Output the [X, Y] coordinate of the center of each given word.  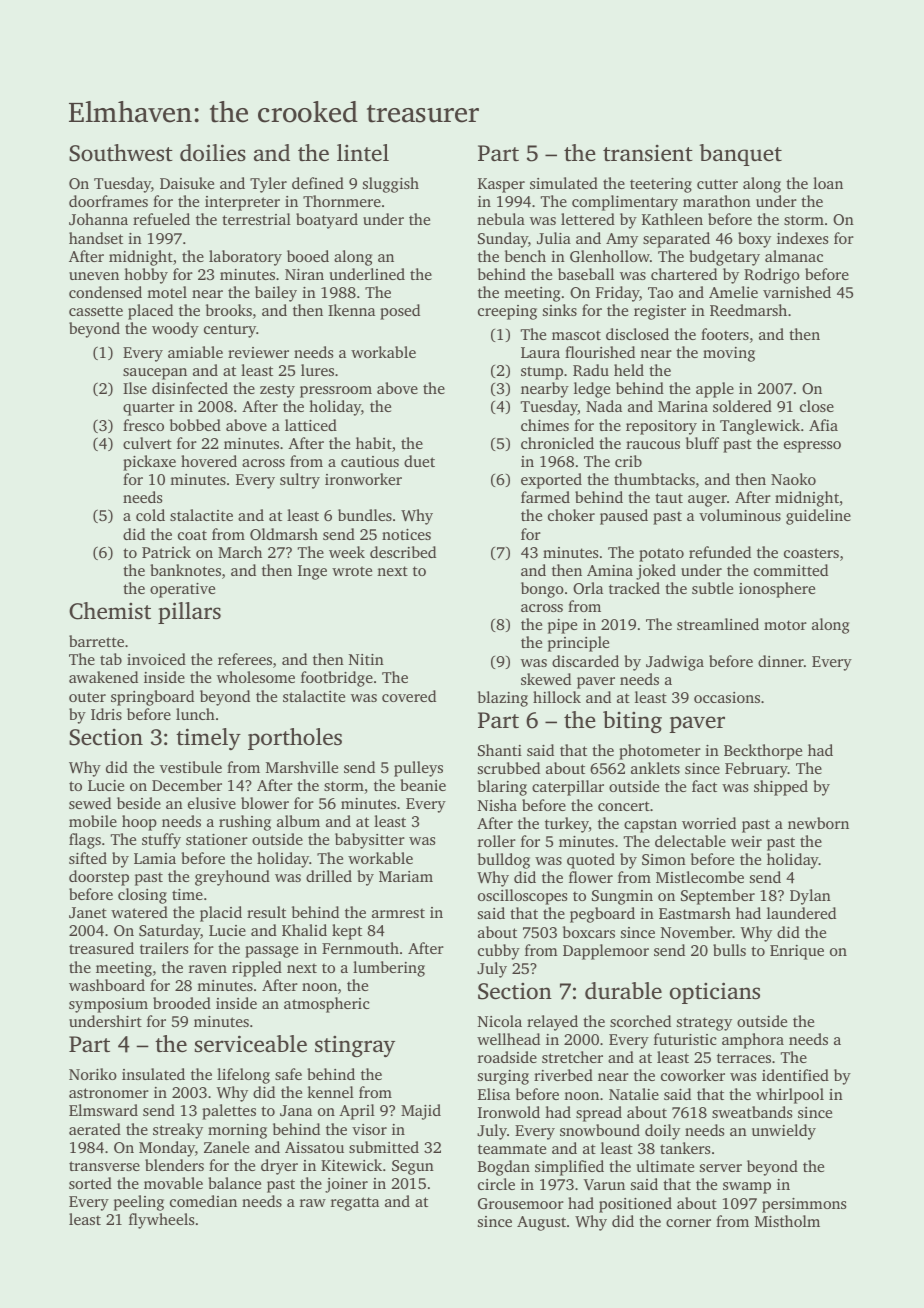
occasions [727, 697]
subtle [712, 588]
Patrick [166, 552]
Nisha [497, 805]
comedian [203, 1201]
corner [688, 1223]
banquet [740, 155]
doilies [213, 153]
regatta [355, 1204]
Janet [88, 912]
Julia [554, 238]
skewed [546, 679]
